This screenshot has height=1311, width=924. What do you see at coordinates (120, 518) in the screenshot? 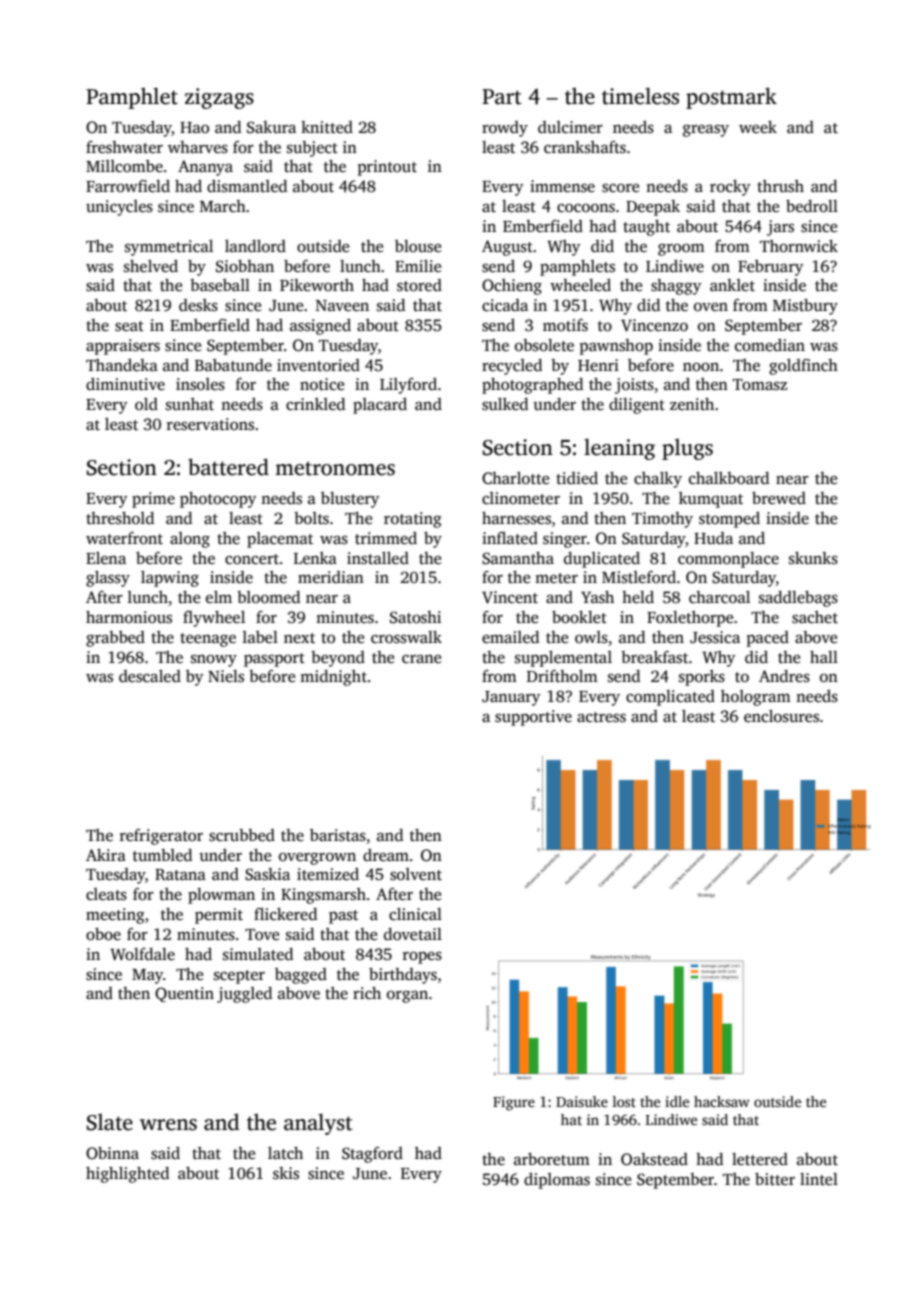
I see `threshold` at bounding box center [120, 518].
